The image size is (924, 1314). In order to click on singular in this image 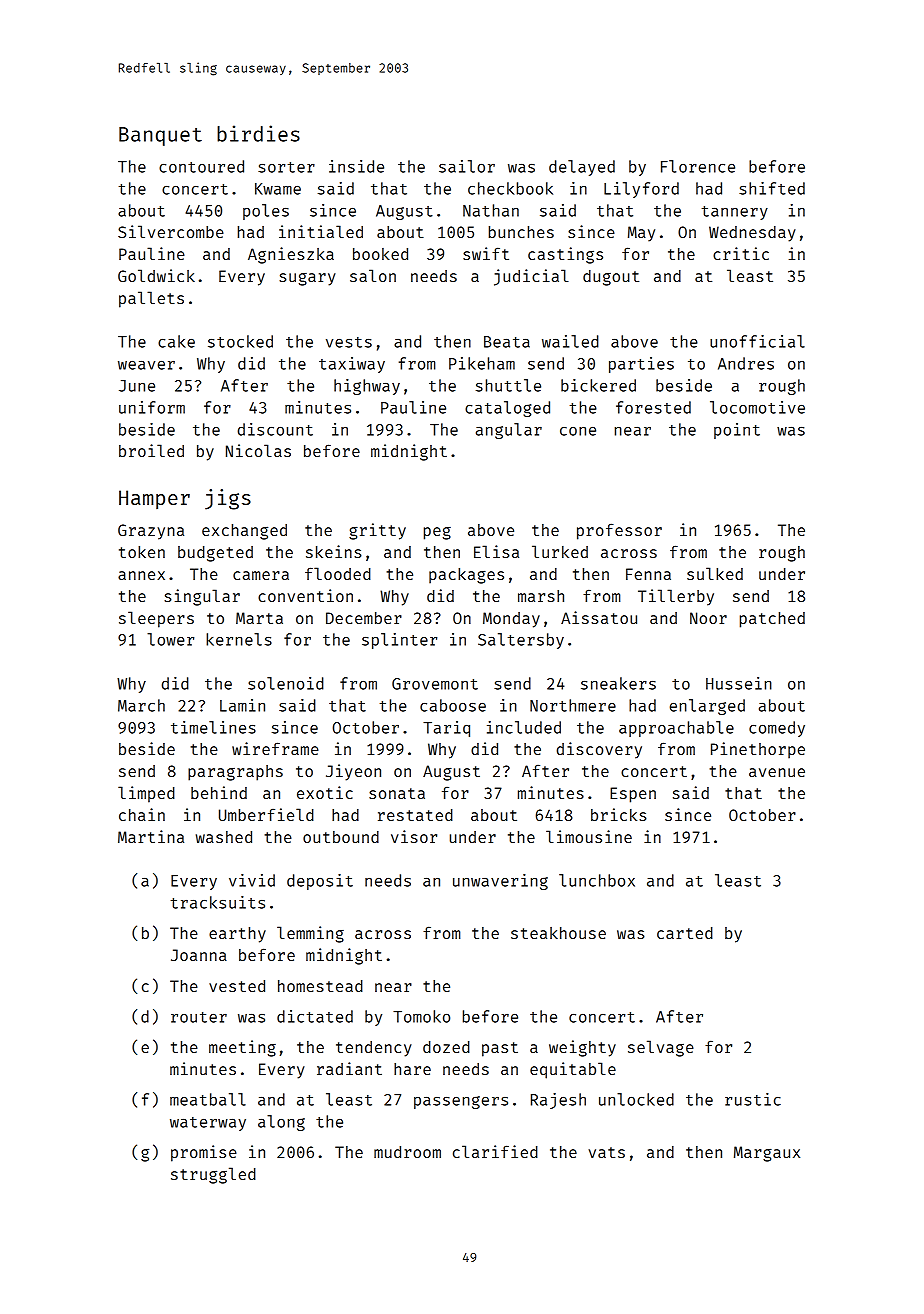, I will do `click(202, 597)`.
